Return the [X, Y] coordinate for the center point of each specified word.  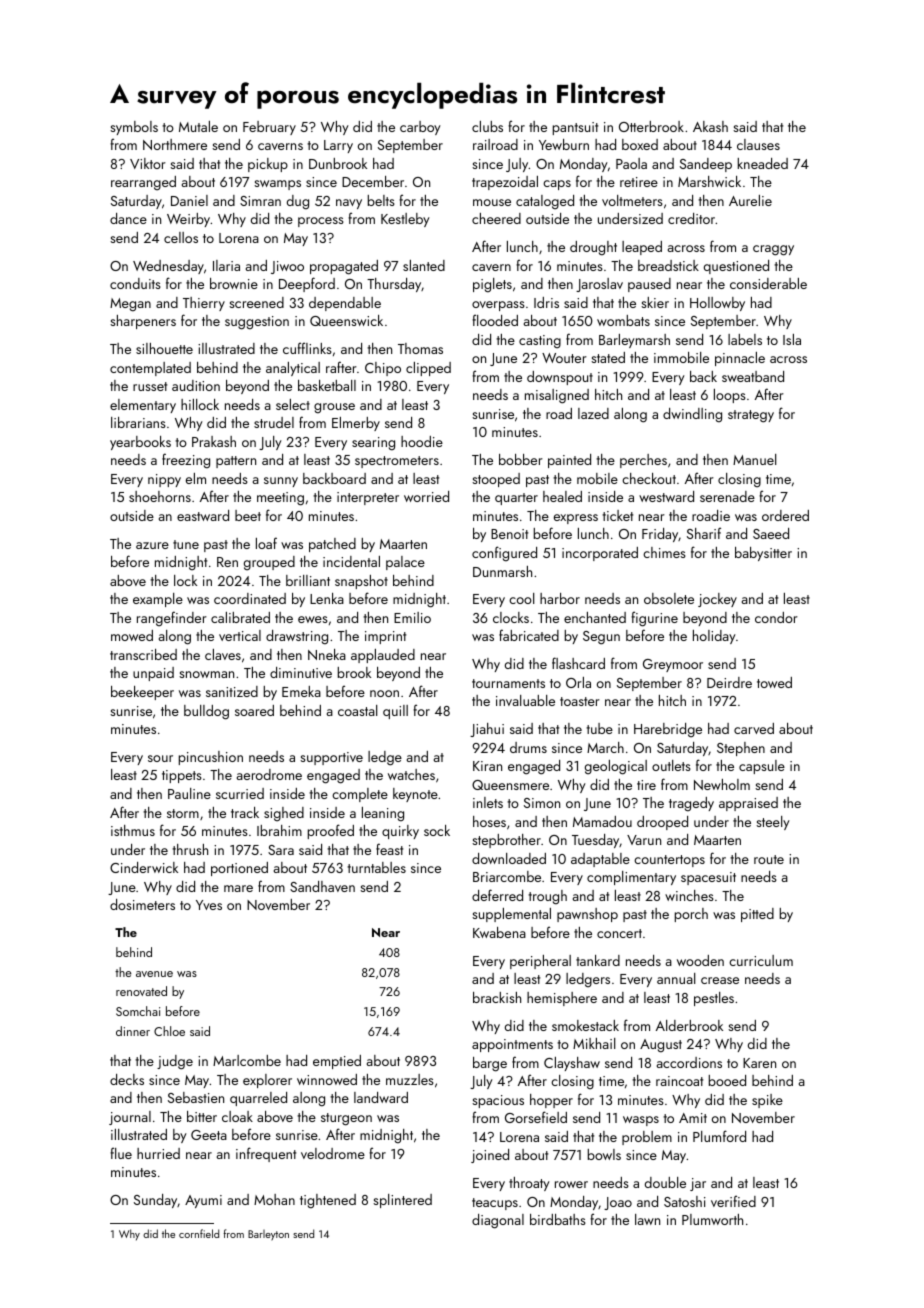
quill [395, 712]
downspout [560, 378]
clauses [758, 144]
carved [754, 728]
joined [490, 1156]
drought [593, 248]
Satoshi [685, 1201]
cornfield [199, 1233]
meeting [280, 499]
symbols [134, 128]
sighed [284, 814]
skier [655, 302]
